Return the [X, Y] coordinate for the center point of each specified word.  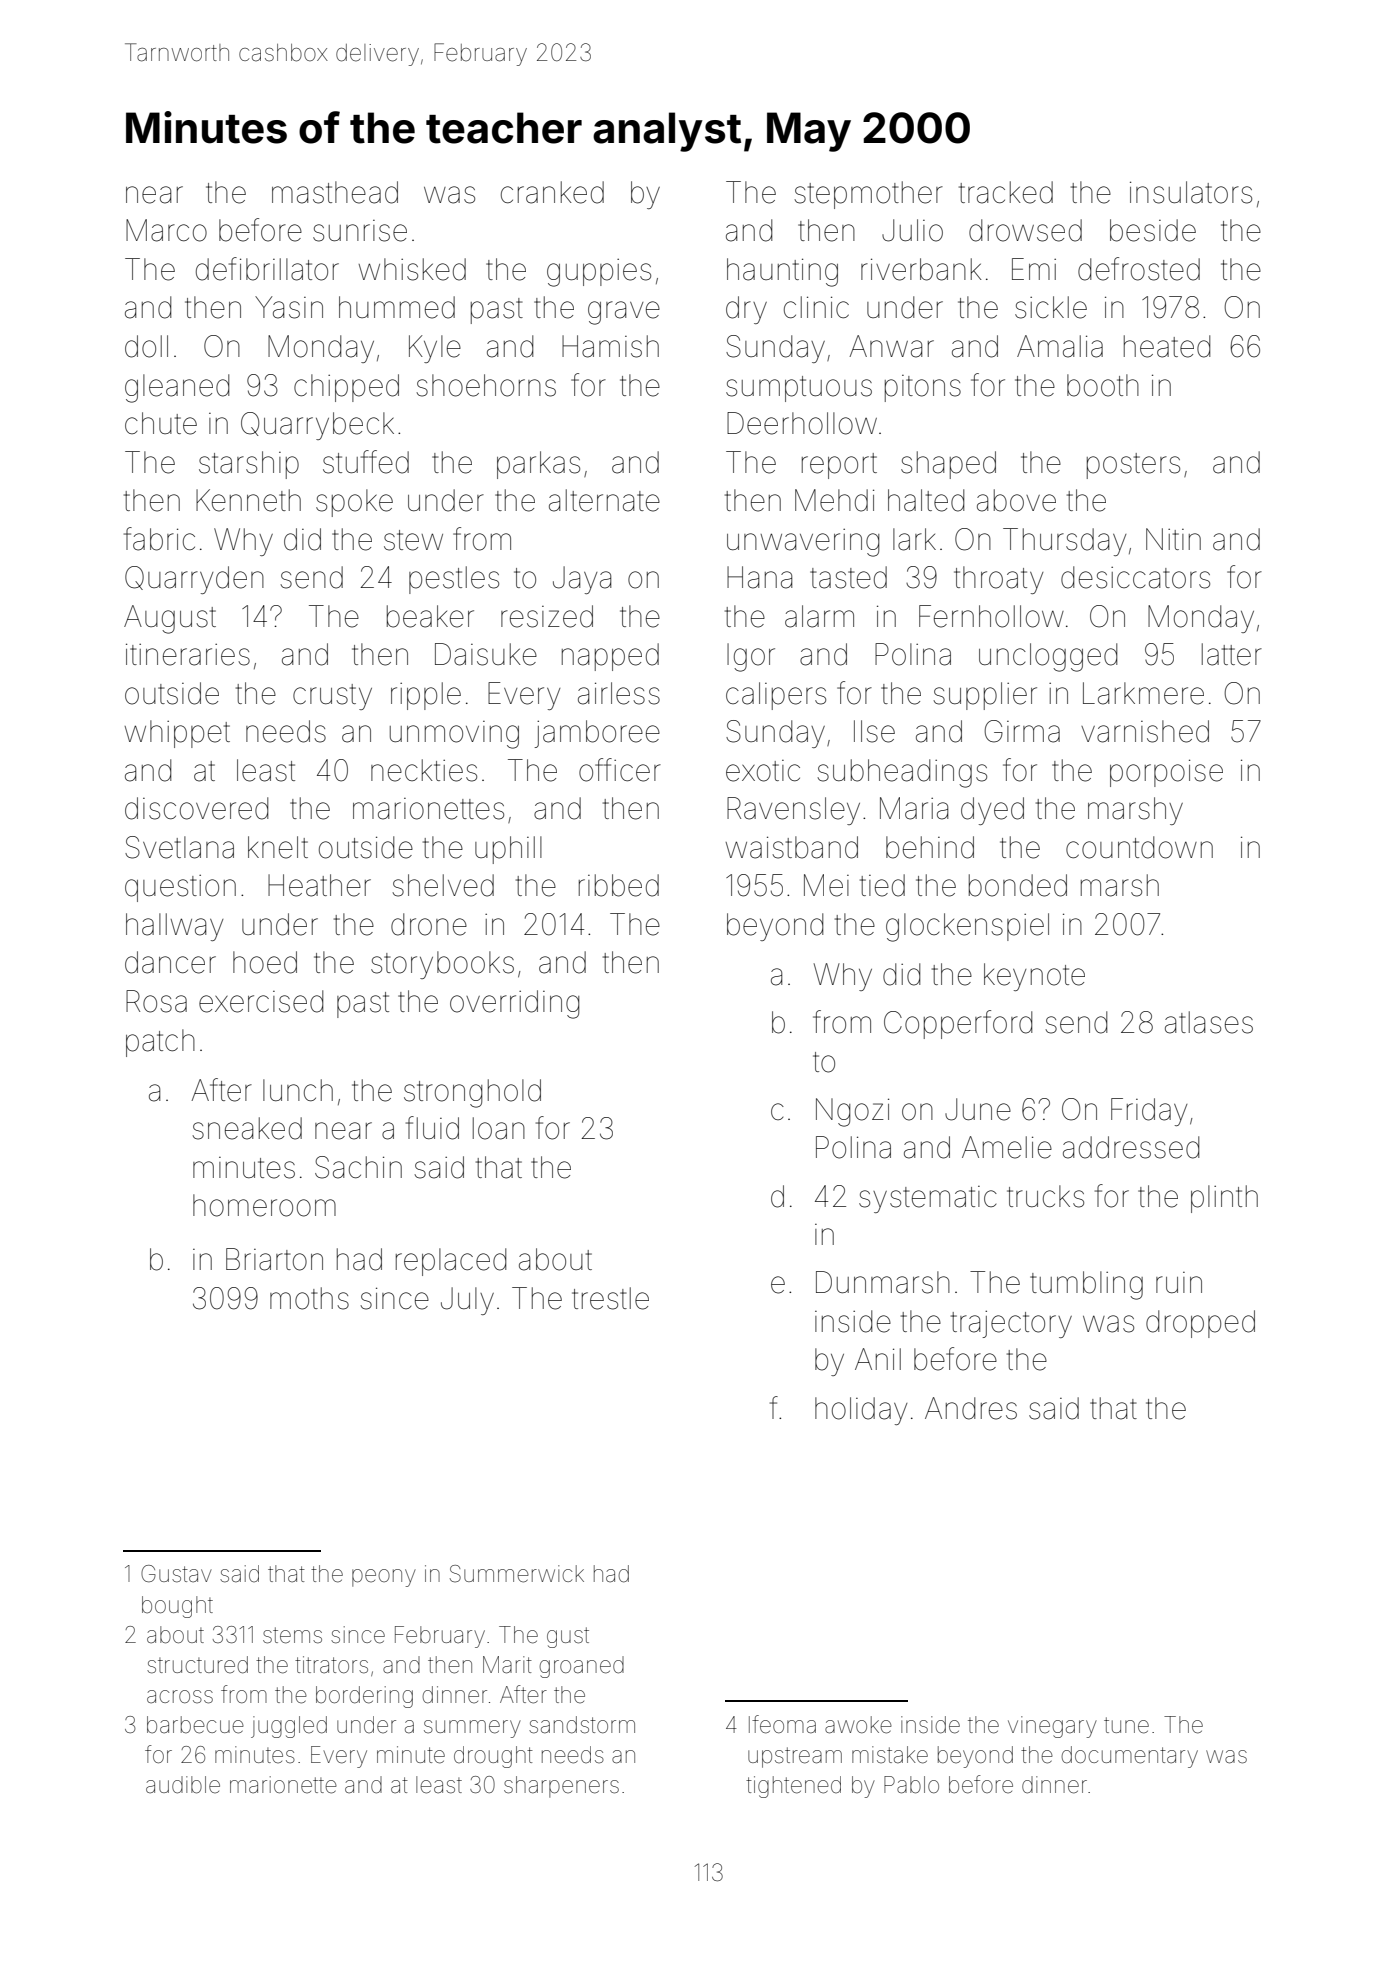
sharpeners [561, 1787]
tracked [1006, 192]
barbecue [195, 1725]
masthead [335, 192]
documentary [1129, 1757]
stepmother [868, 195]
